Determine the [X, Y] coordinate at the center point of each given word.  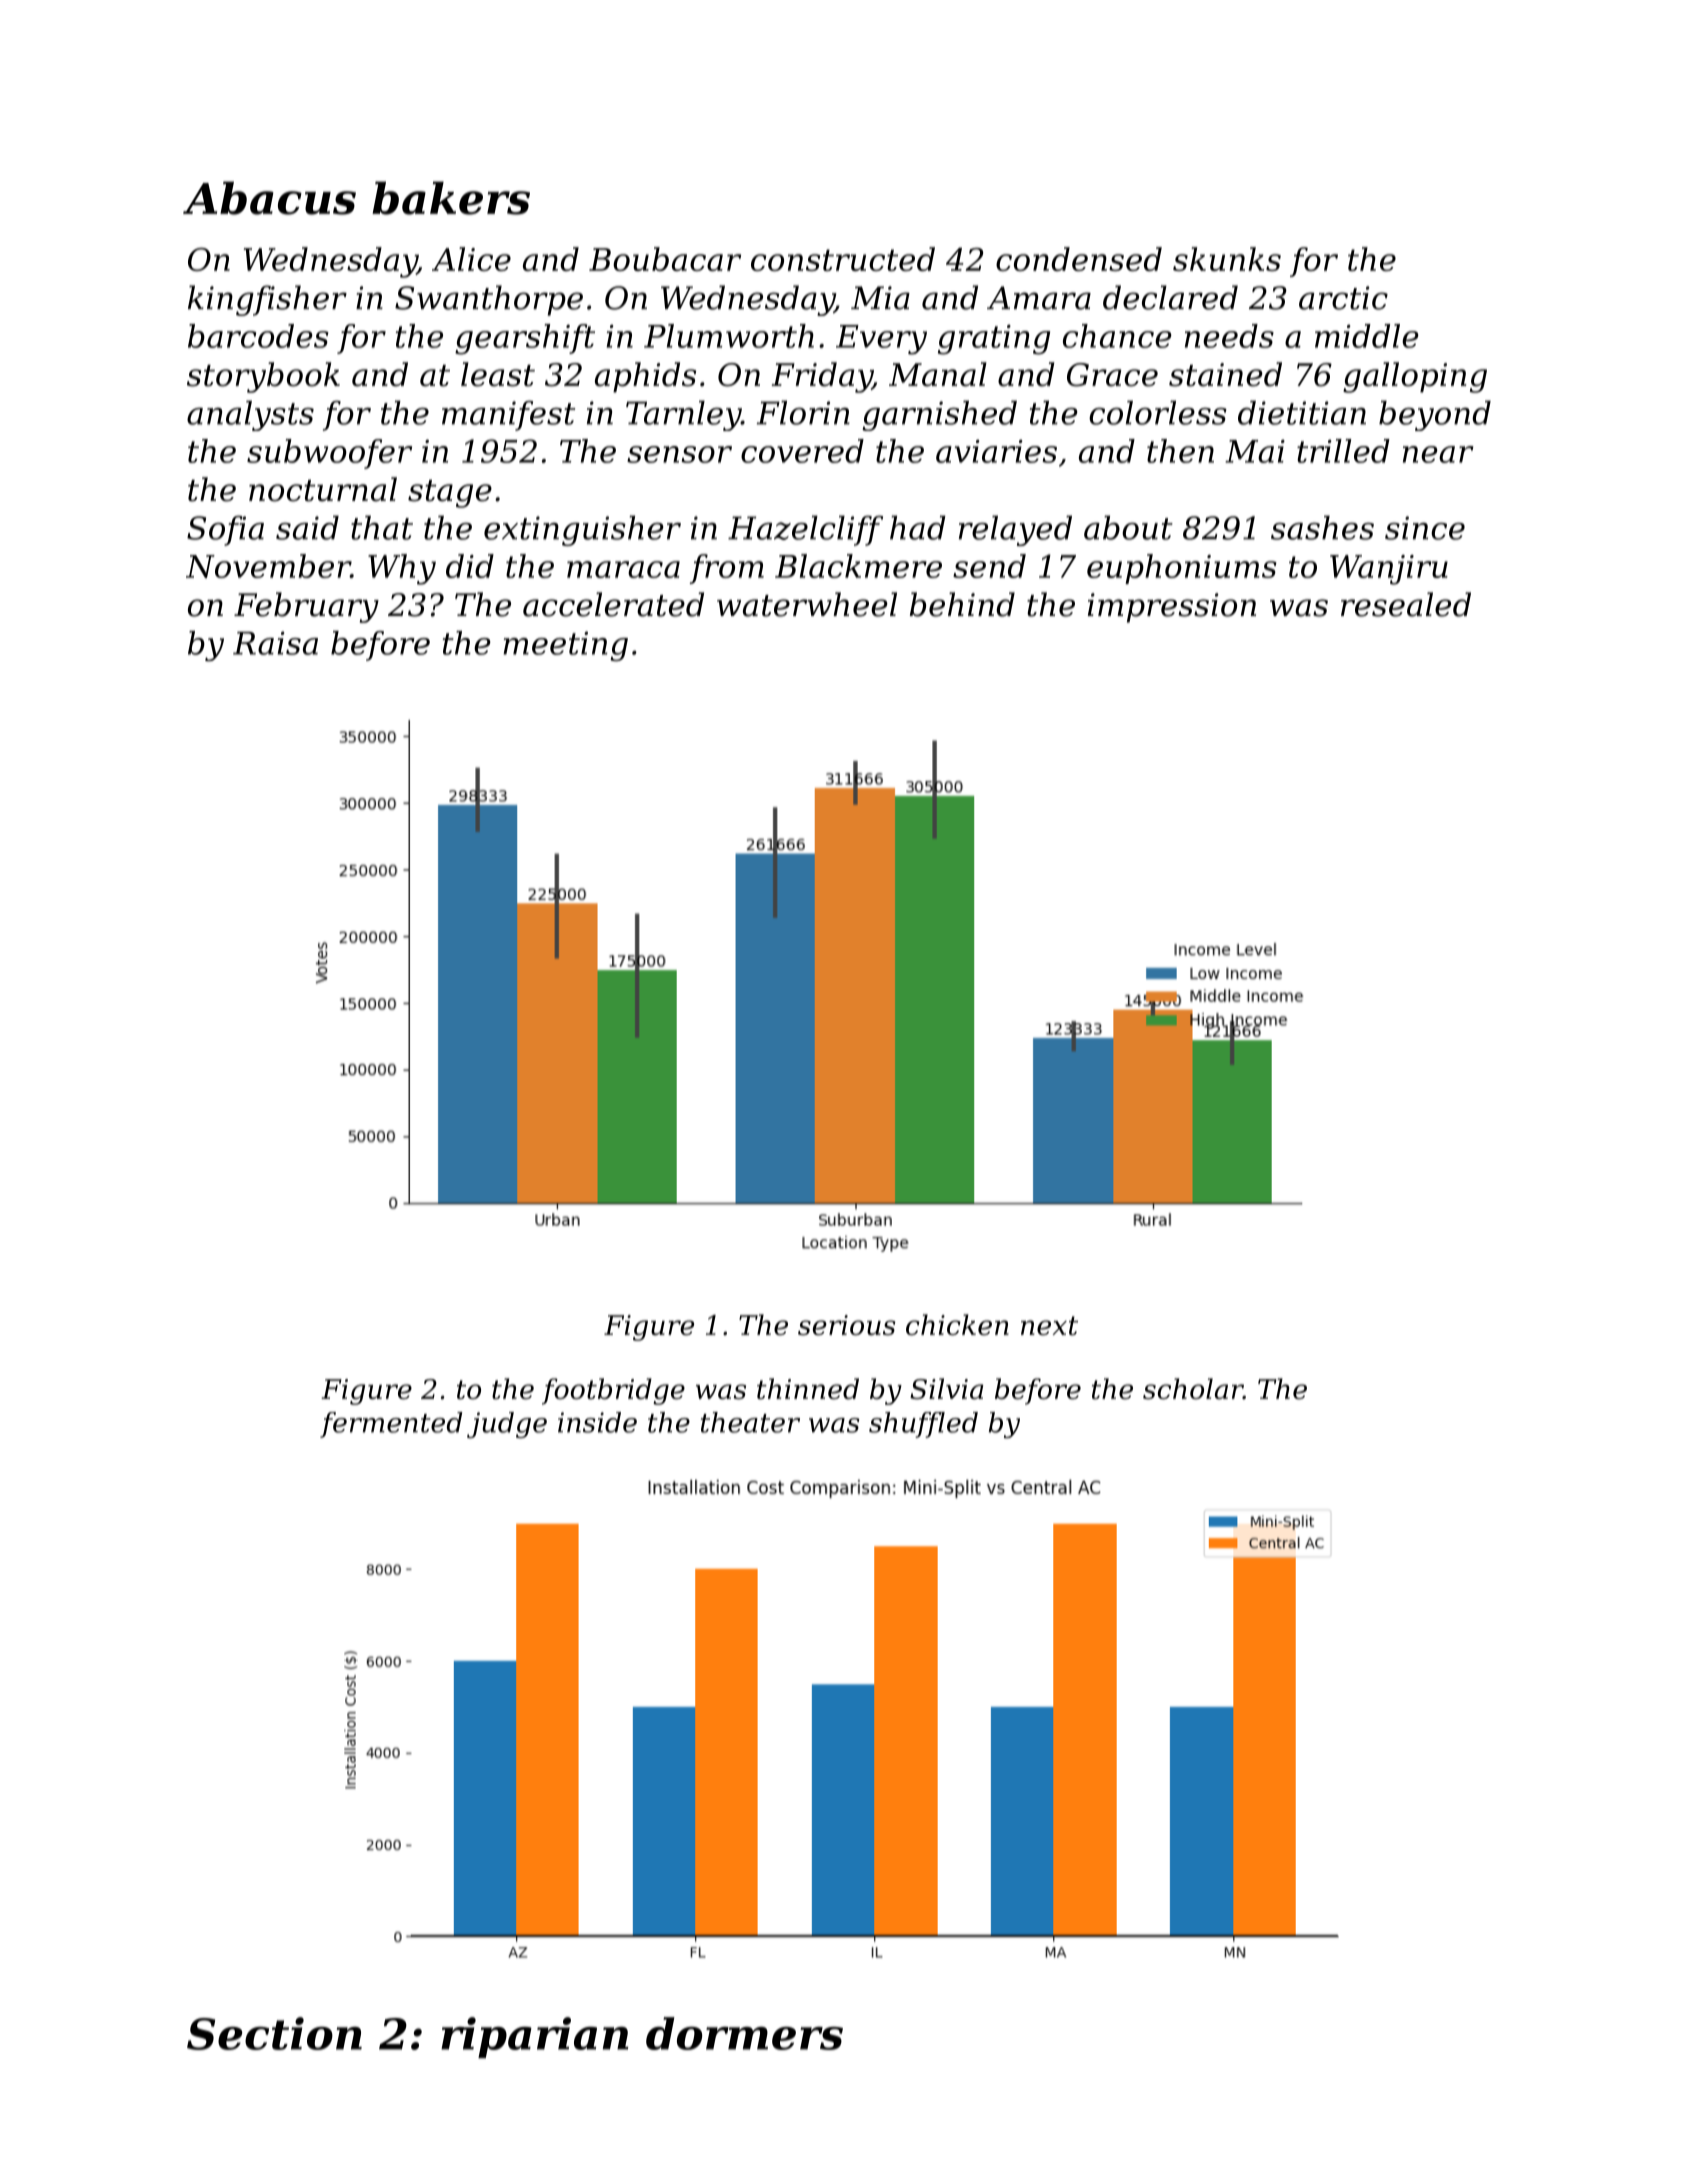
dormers [744, 2033]
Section [274, 2033]
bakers [451, 198]
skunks [1227, 259]
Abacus [269, 198]
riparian [534, 2037]
